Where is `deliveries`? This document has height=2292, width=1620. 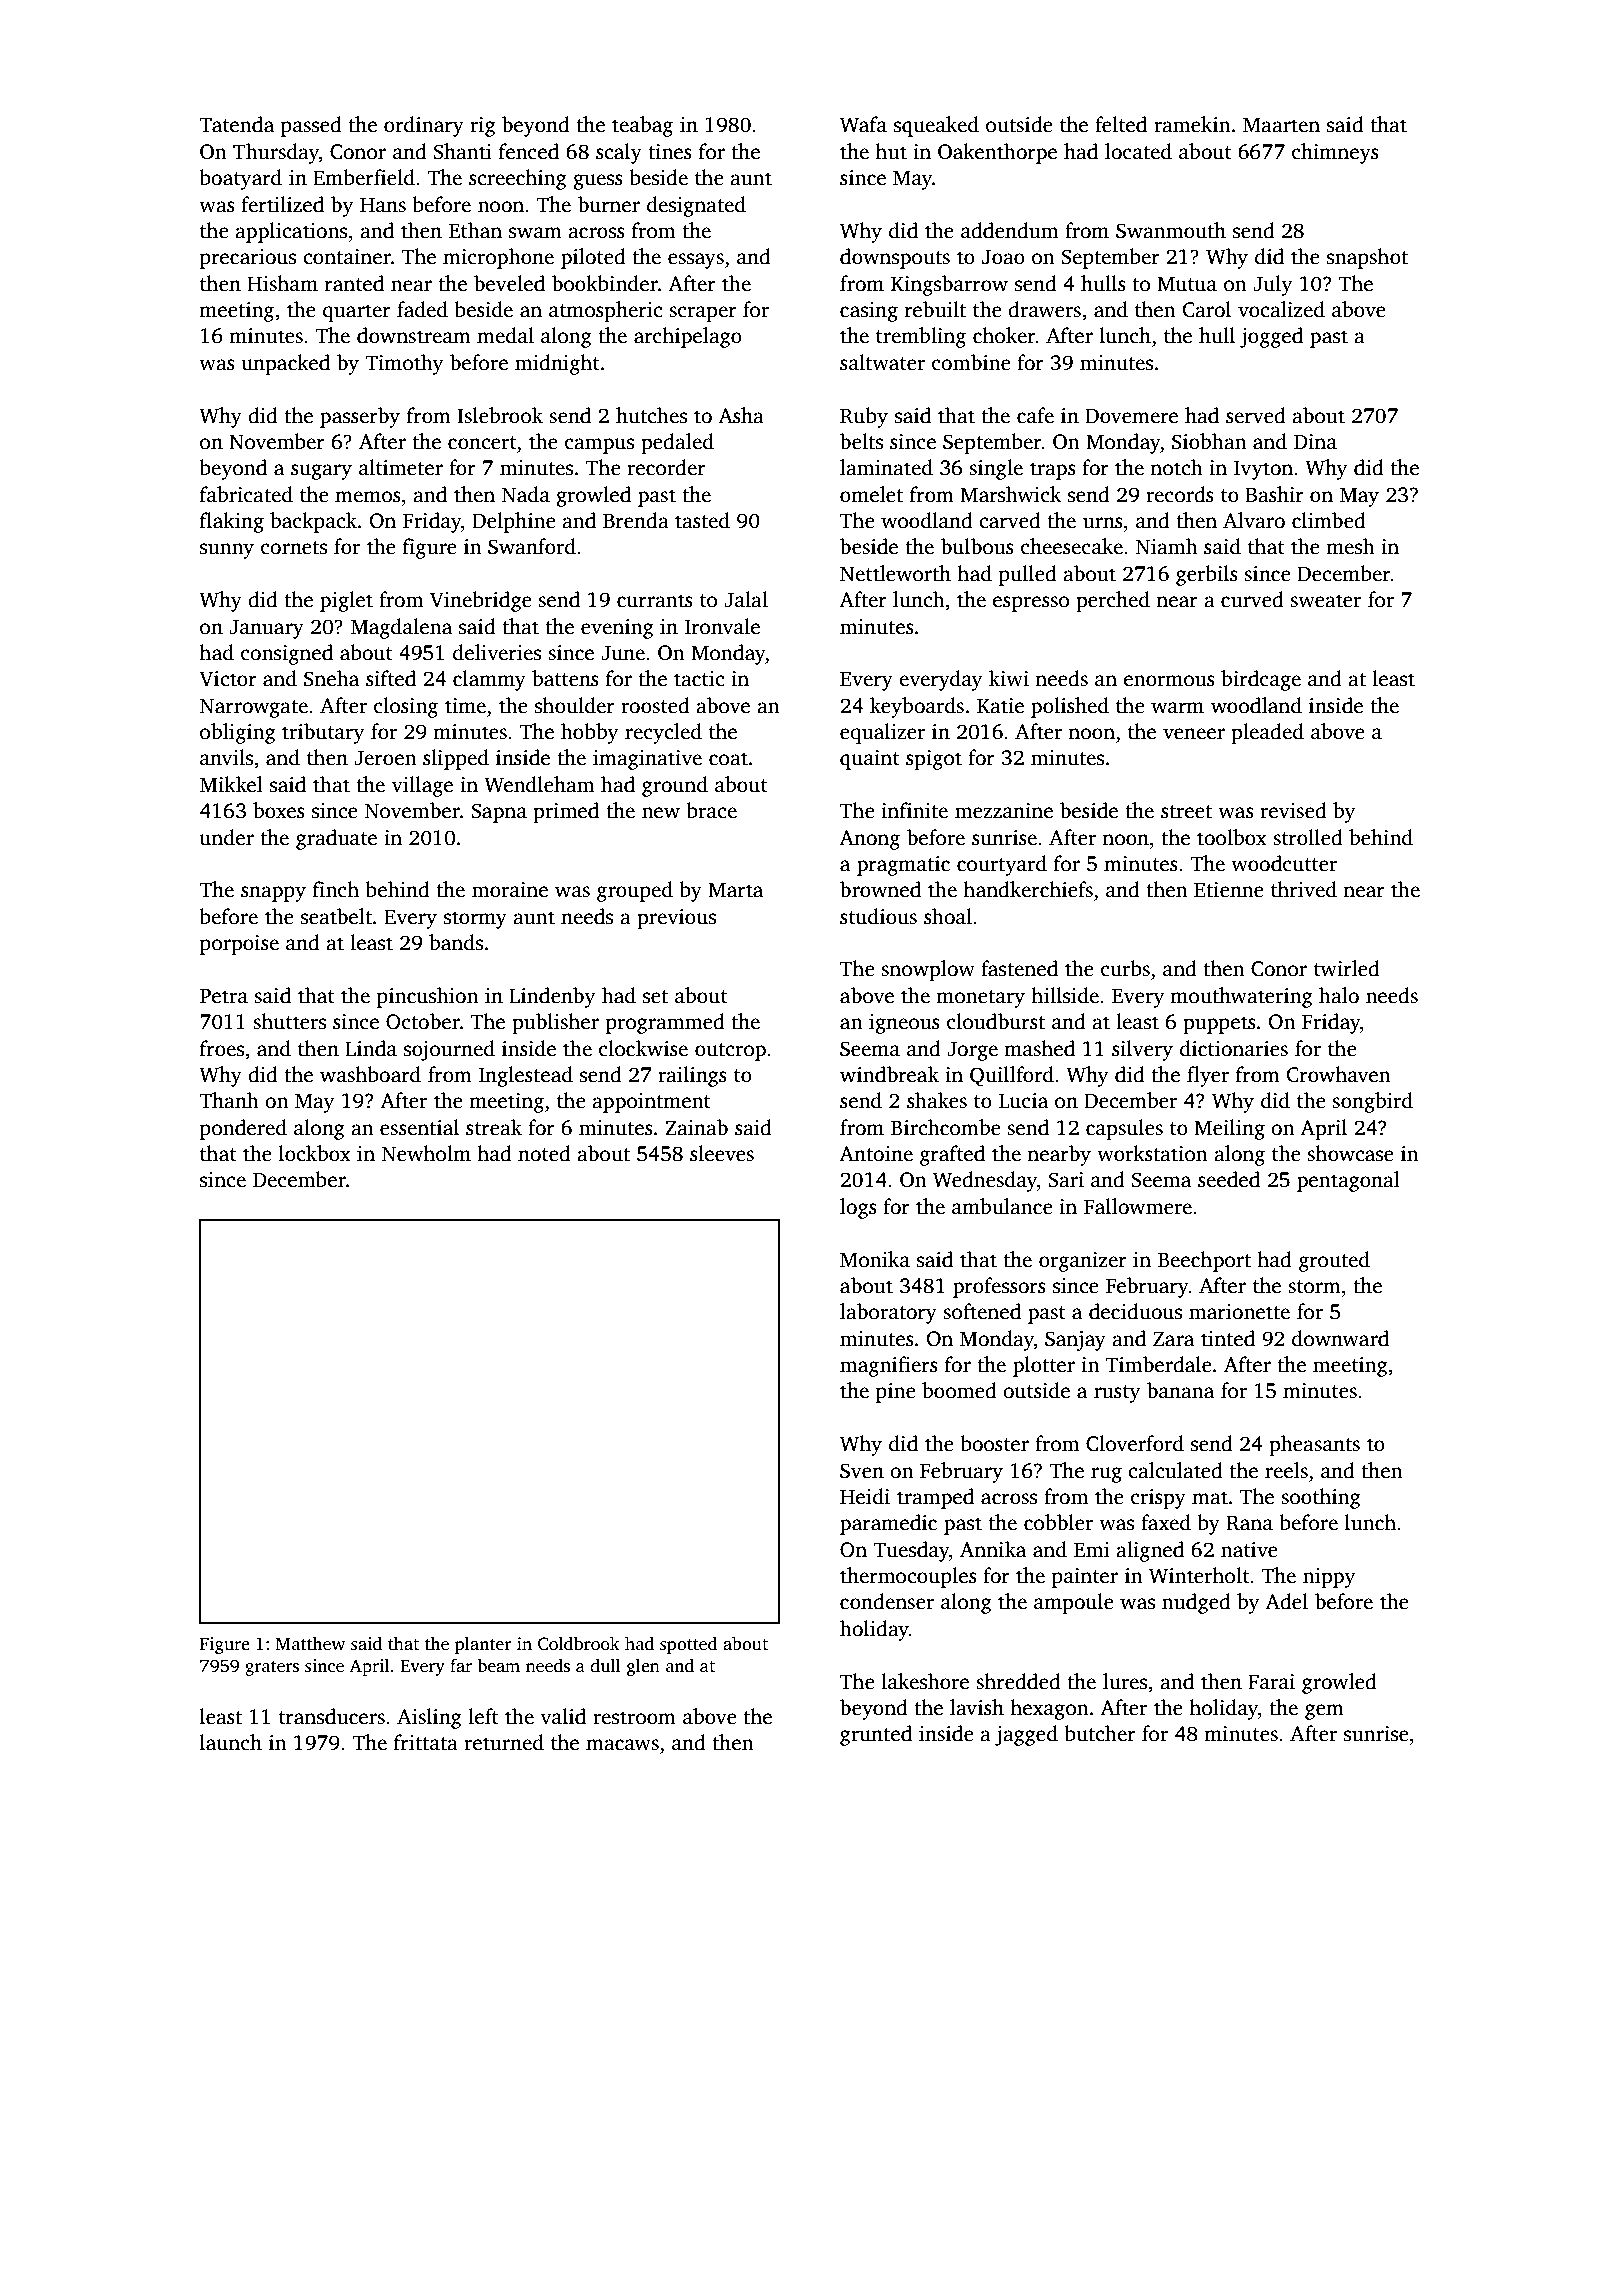
deliveries is located at coordinates (497, 652).
